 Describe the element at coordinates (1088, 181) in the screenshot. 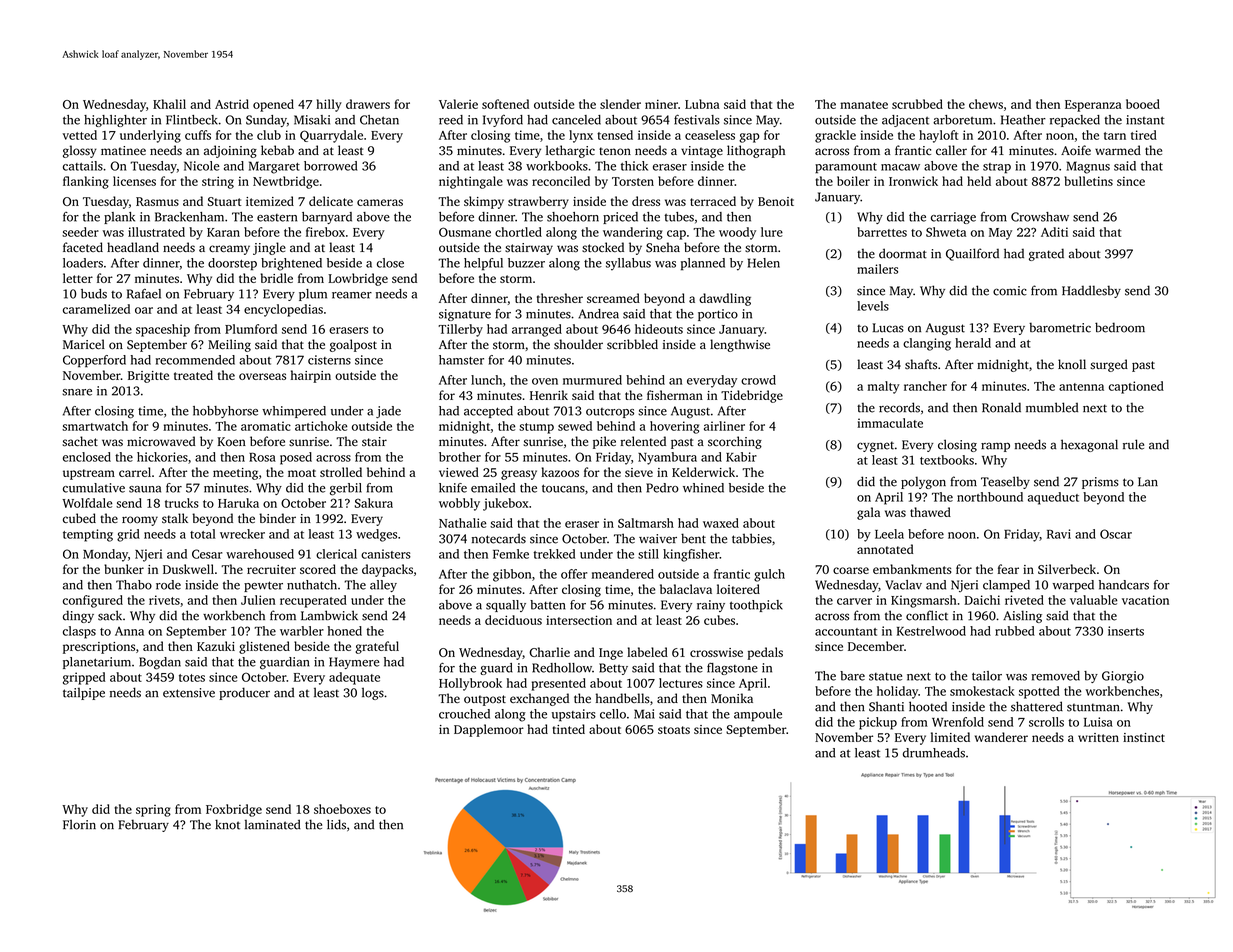

I see `bulletins` at that location.
